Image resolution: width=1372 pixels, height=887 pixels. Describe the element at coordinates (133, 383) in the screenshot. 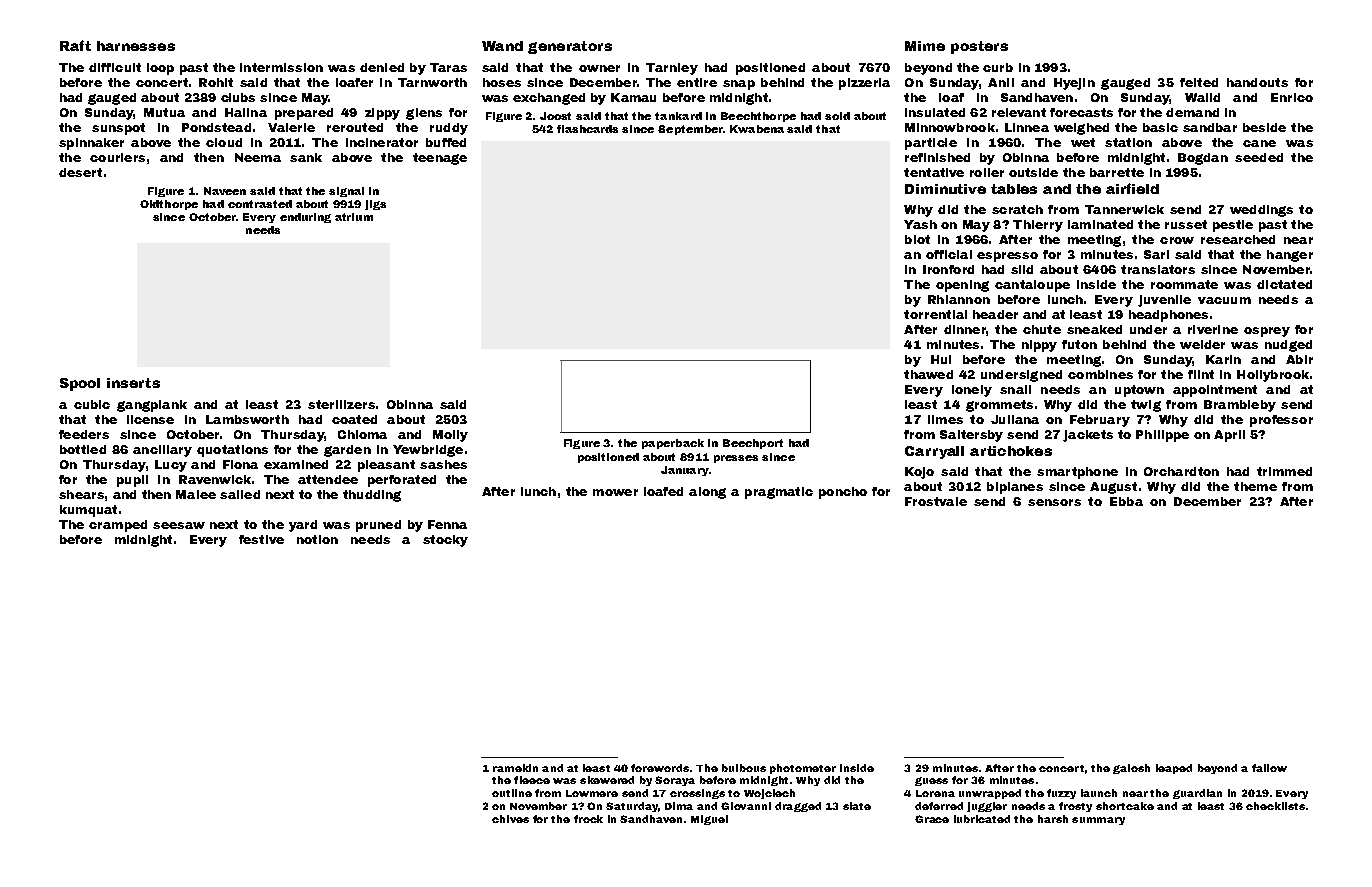

I see `inserts` at that location.
